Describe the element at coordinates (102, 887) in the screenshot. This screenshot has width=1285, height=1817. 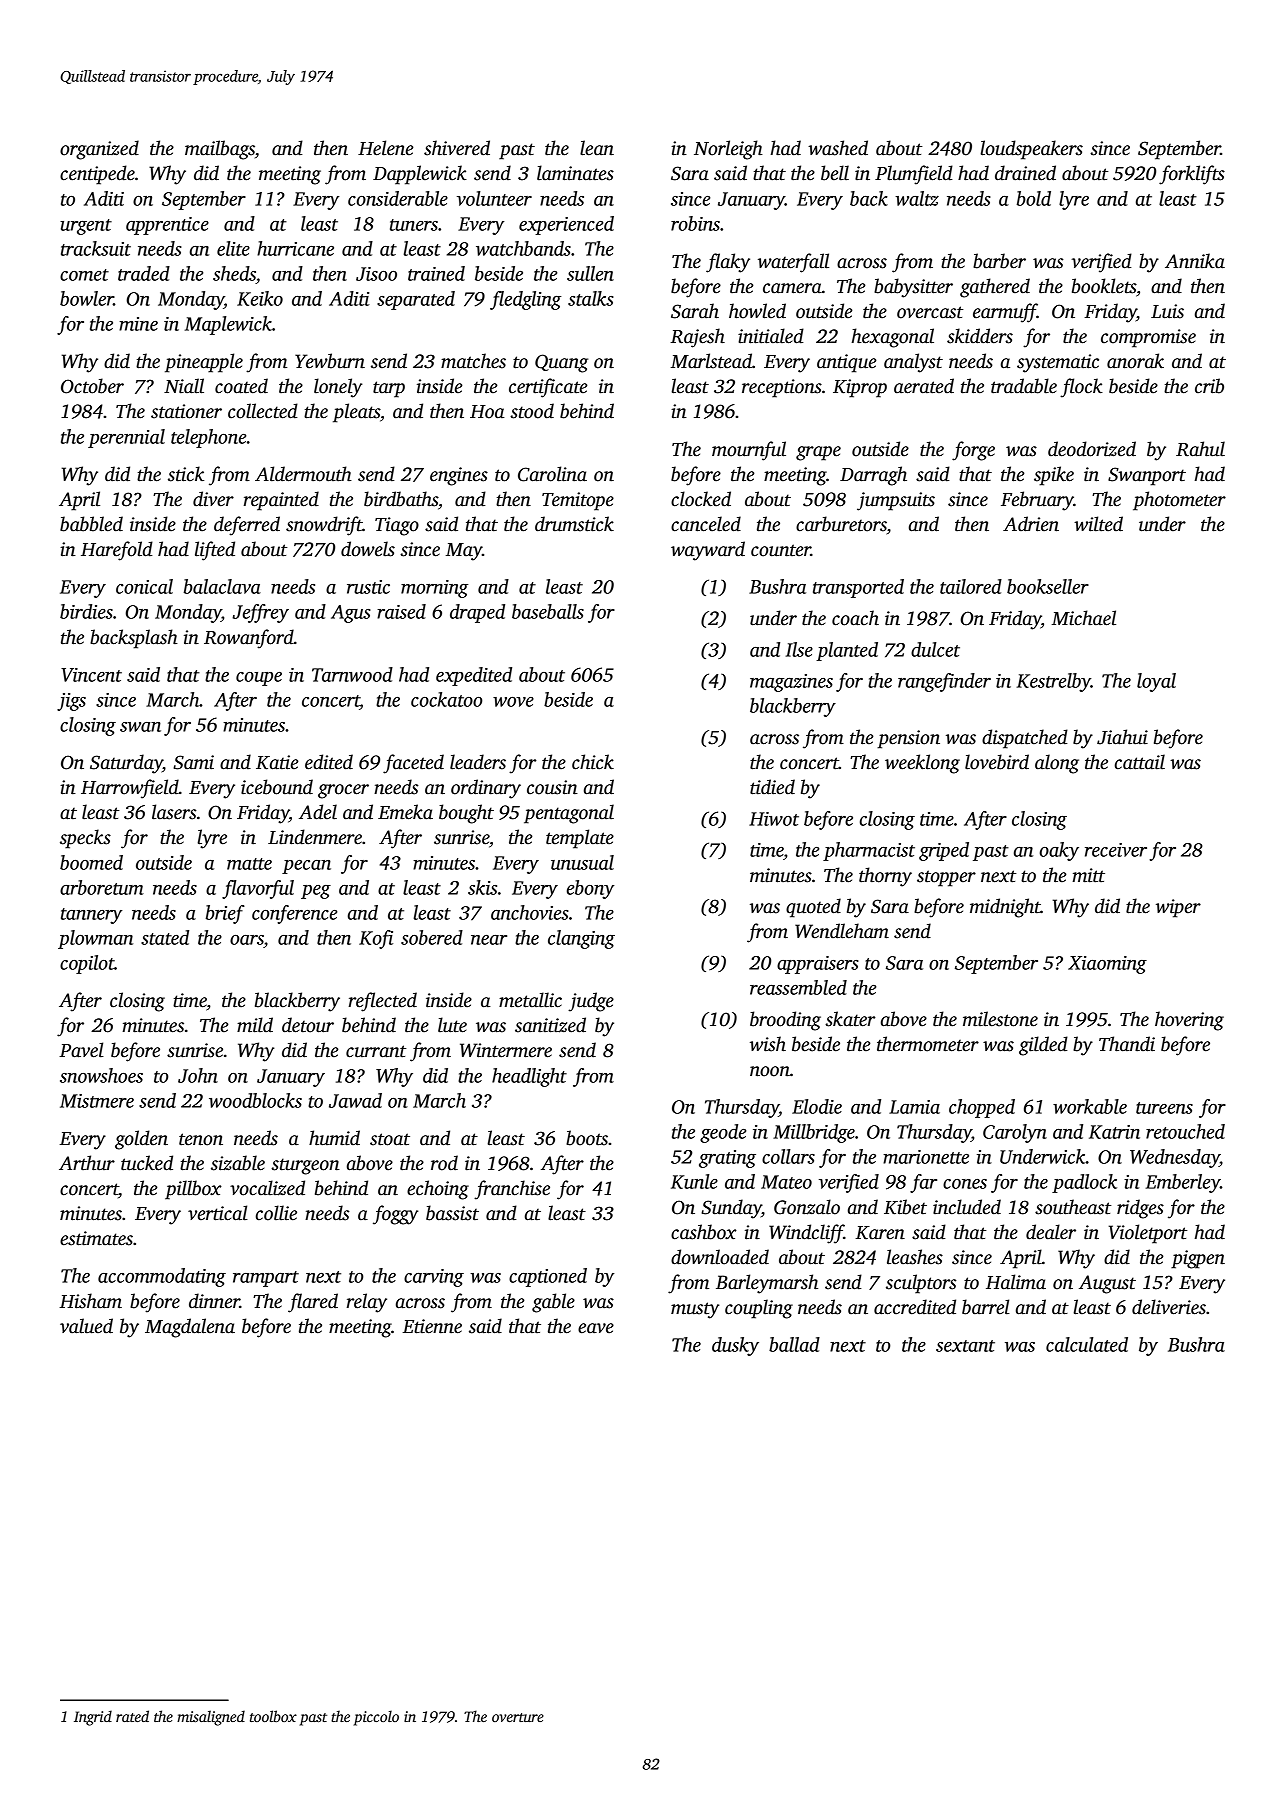
I see `arboretum` at that location.
